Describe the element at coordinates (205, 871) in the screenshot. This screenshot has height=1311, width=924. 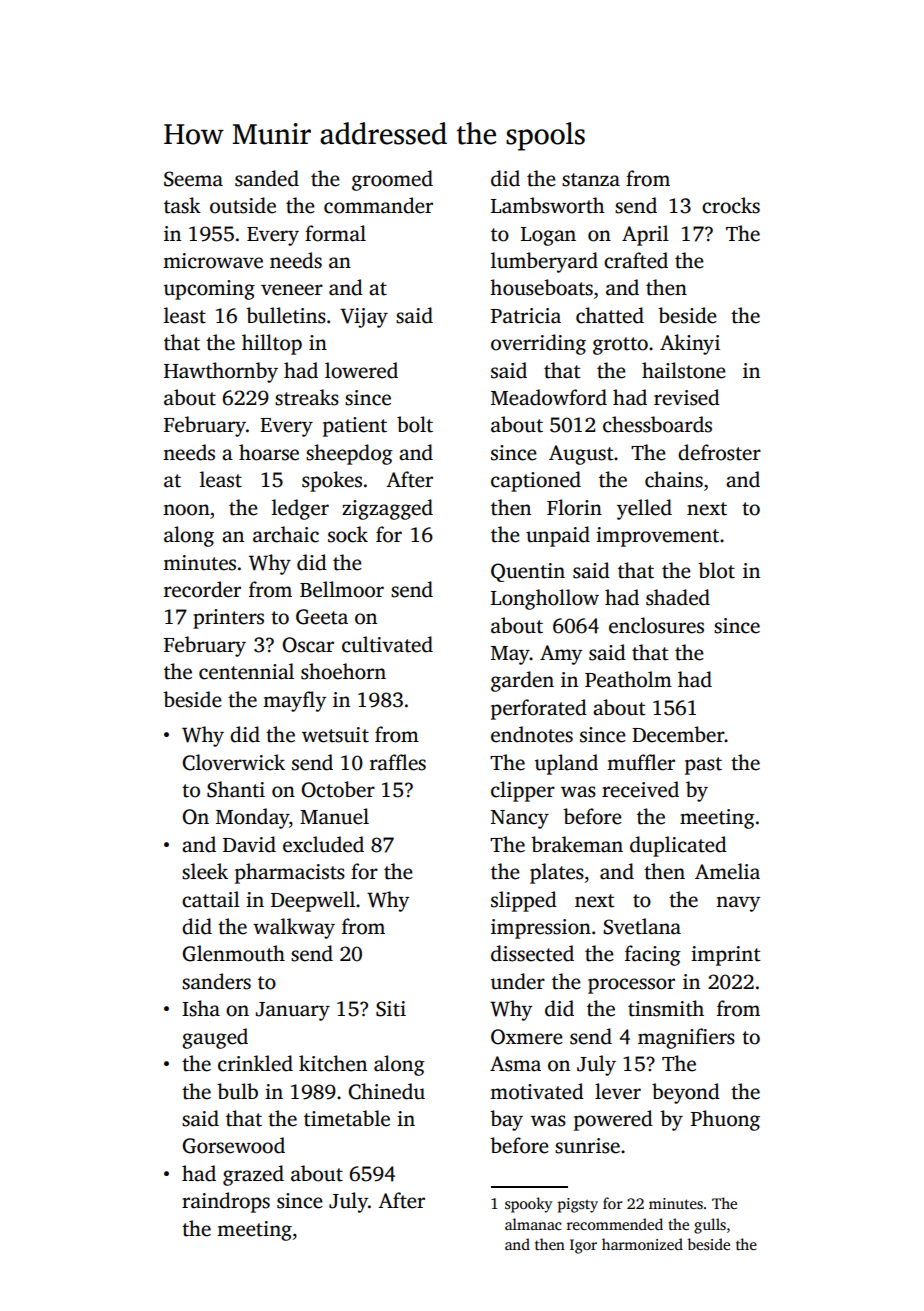
I see `sleek` at that location.
